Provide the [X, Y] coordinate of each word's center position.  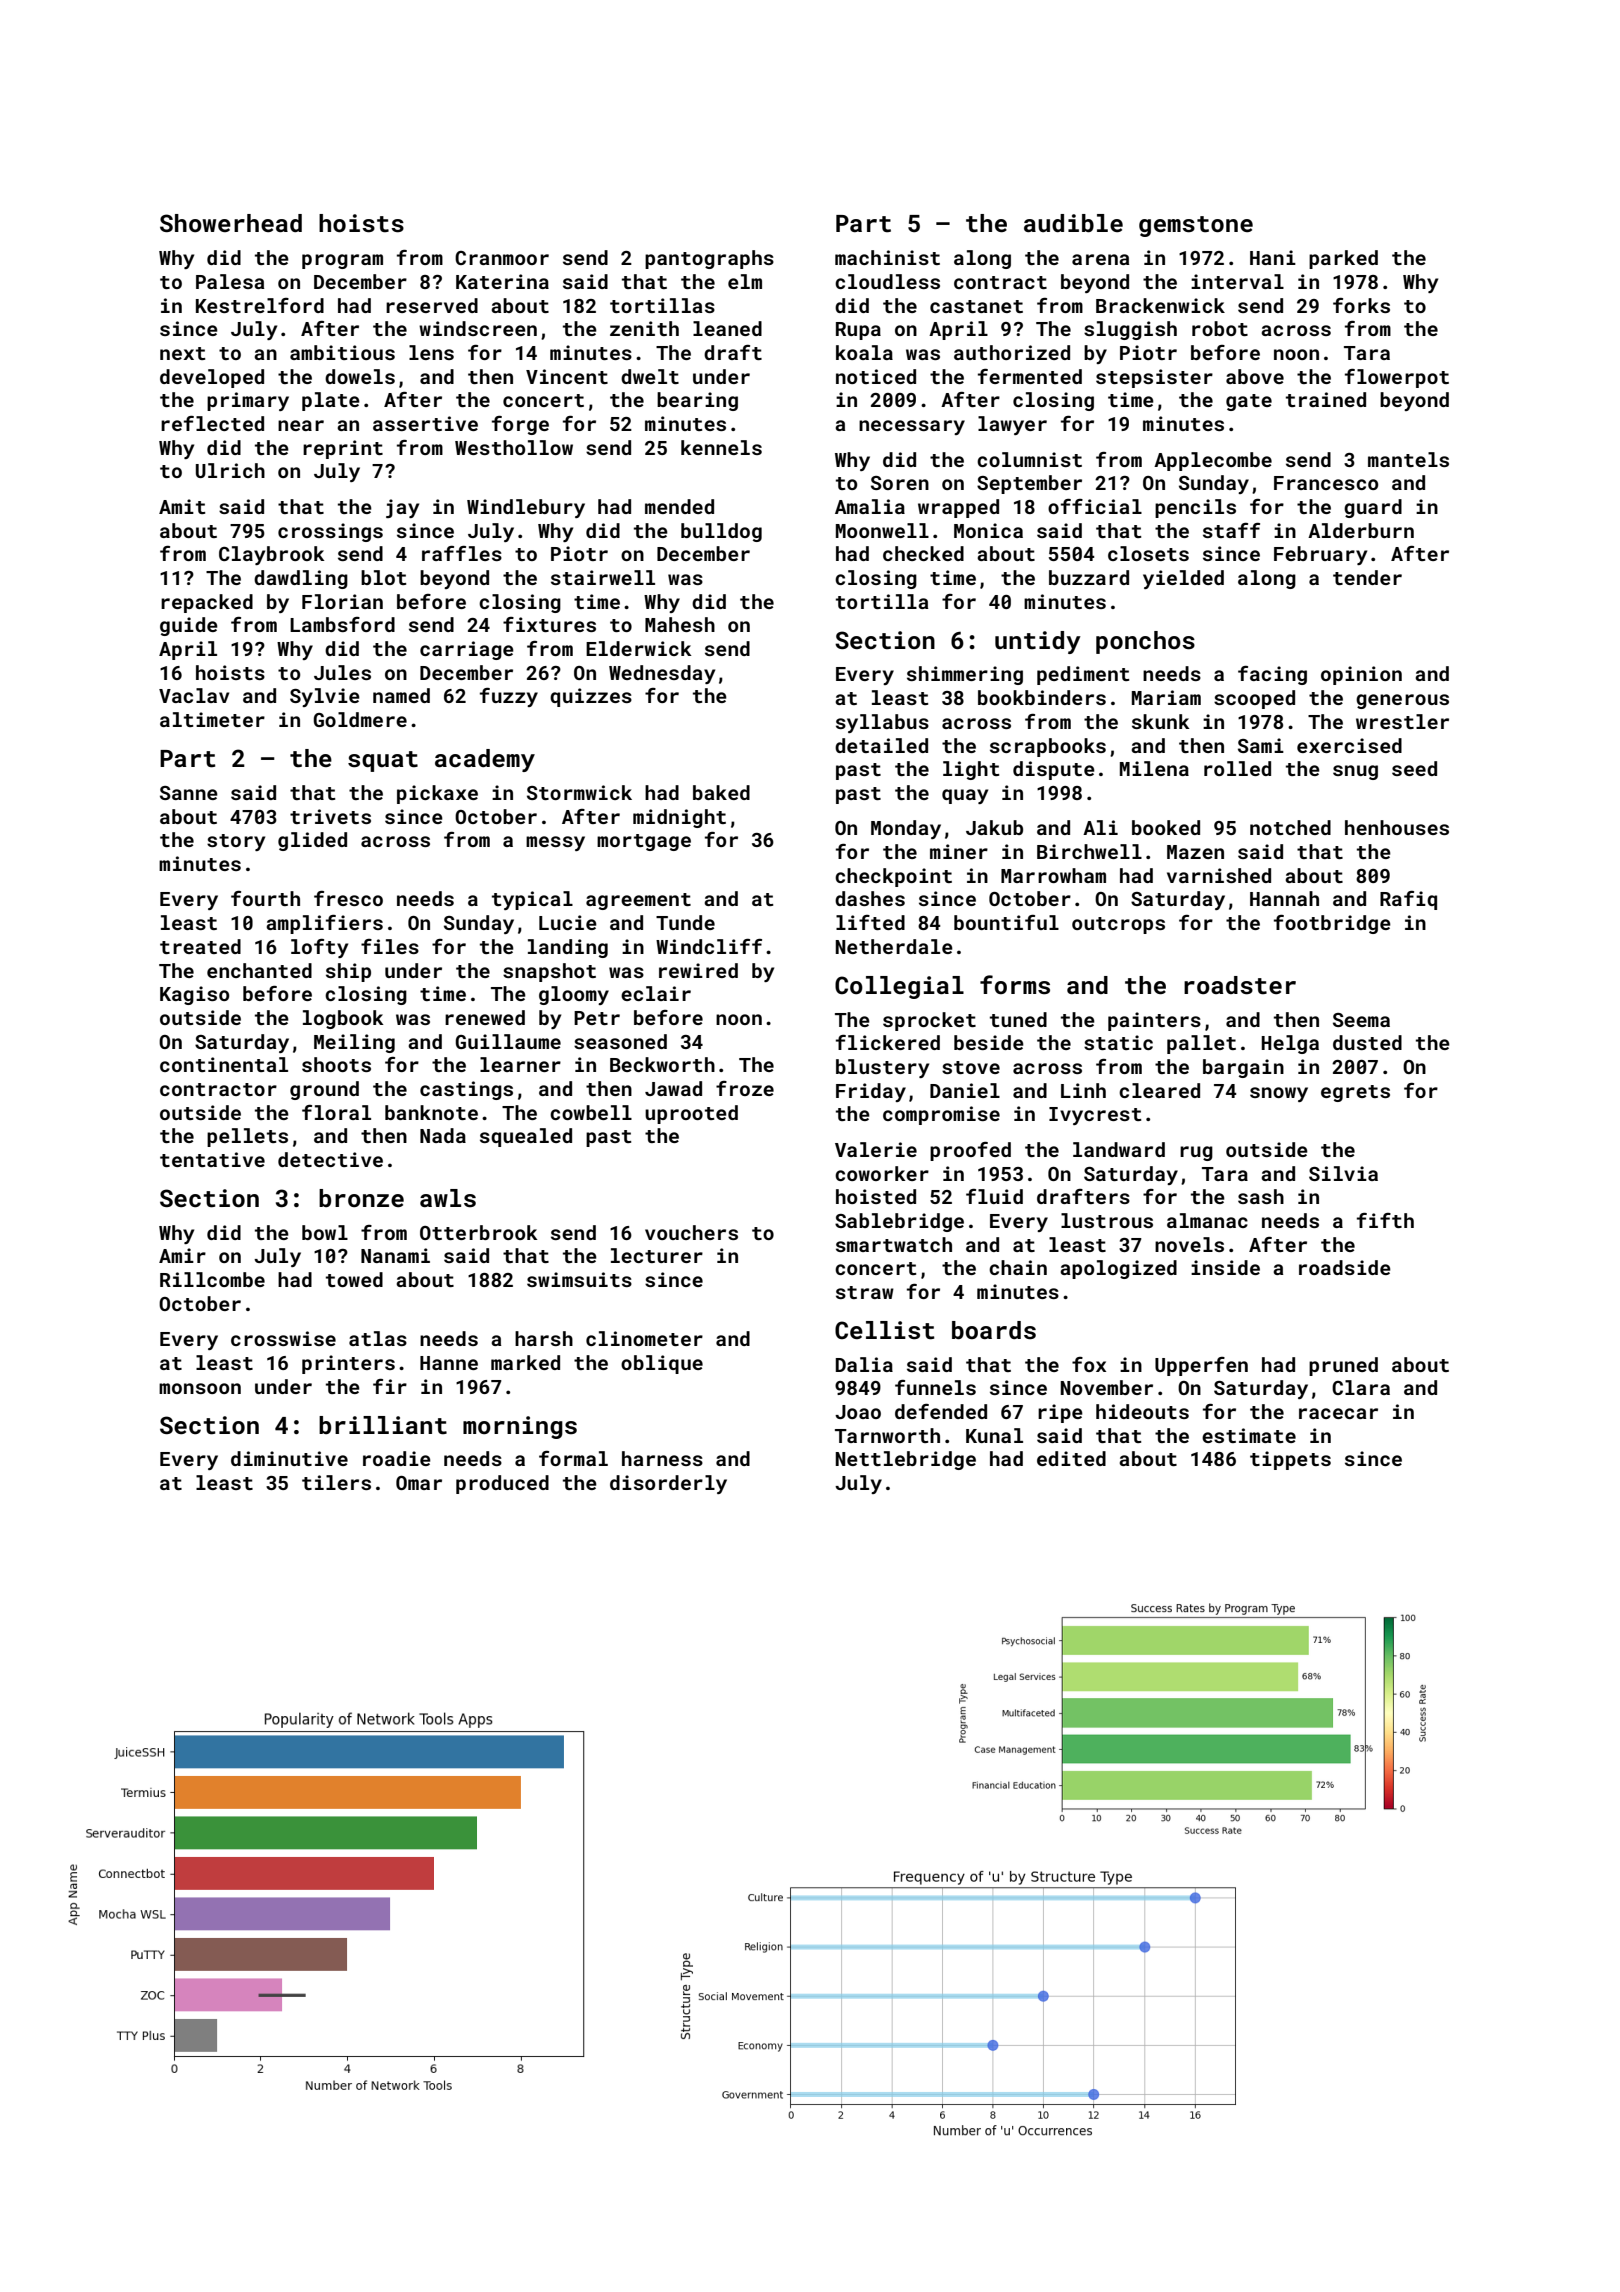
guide [189, 626]
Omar [419, 1483]
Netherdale [894, 946]
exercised [1349, 745]
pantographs [709, 259]
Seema [1361, 1020]
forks [1361, 305]
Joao [858, 1412]
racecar [1338, 1413]
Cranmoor [502, 258]
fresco [348, 898]
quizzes [591, 697]
